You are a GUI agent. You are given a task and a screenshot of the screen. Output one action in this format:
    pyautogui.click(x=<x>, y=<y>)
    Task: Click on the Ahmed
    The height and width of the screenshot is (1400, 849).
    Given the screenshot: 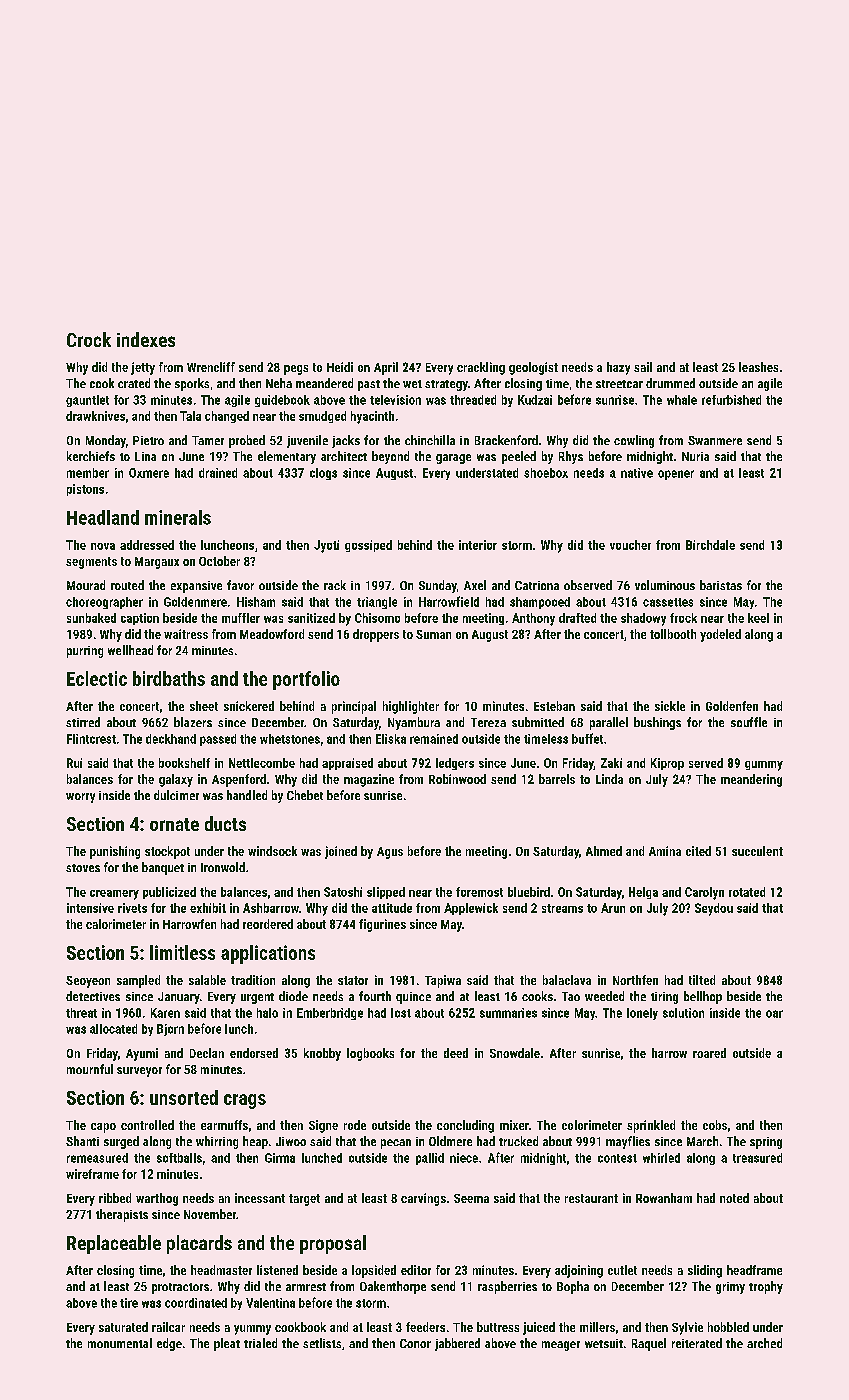 What is the action you would take?
    pyautogui.click(x=604, y=851)
